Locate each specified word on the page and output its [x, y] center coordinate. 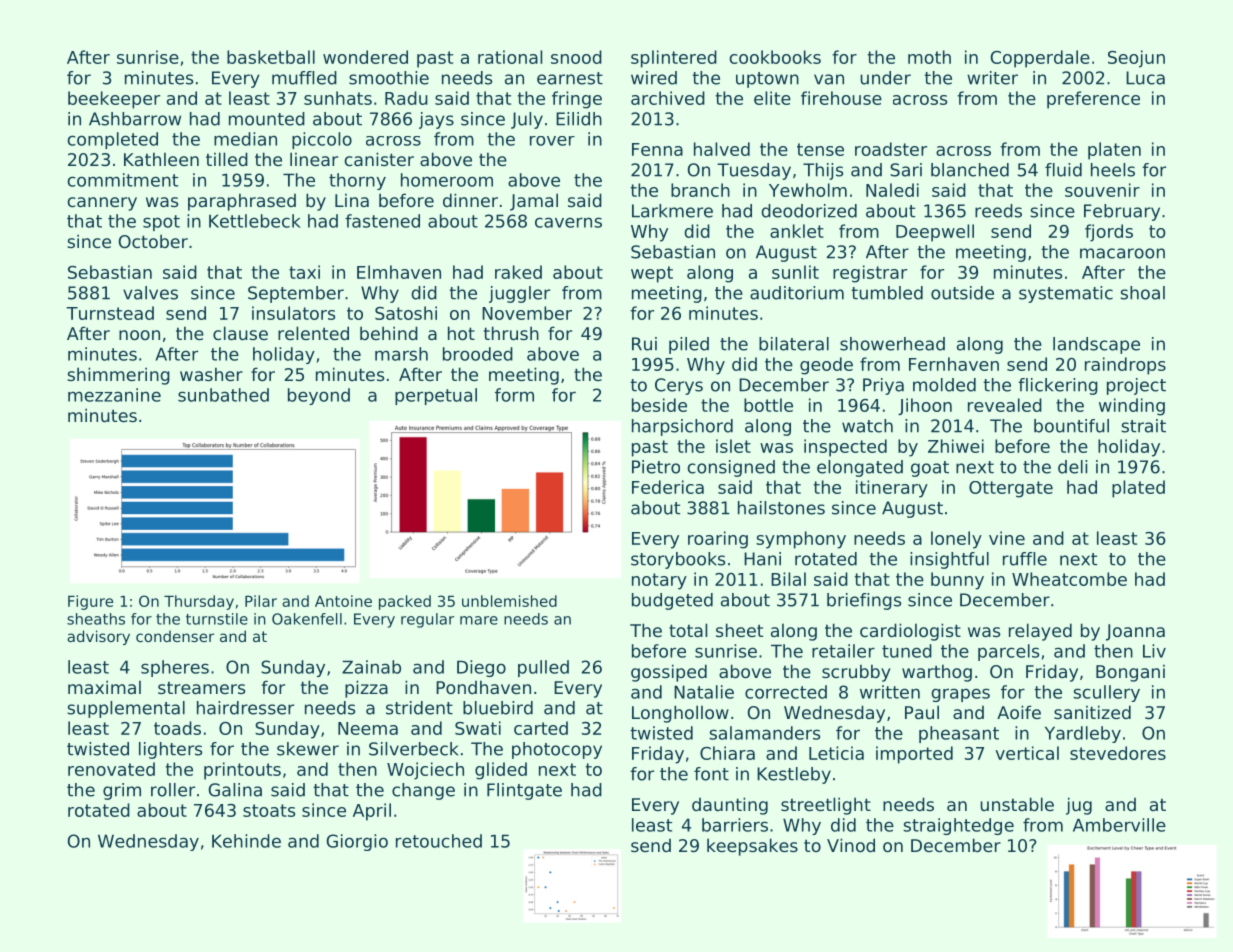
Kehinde [246, 841]
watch [867, 426]
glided [501, 771]
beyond [319, 396]
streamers [201, 688]
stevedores [1118, 753]
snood [576, 57]
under [885, 78]
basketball [271, 57]
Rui [644, 344]
